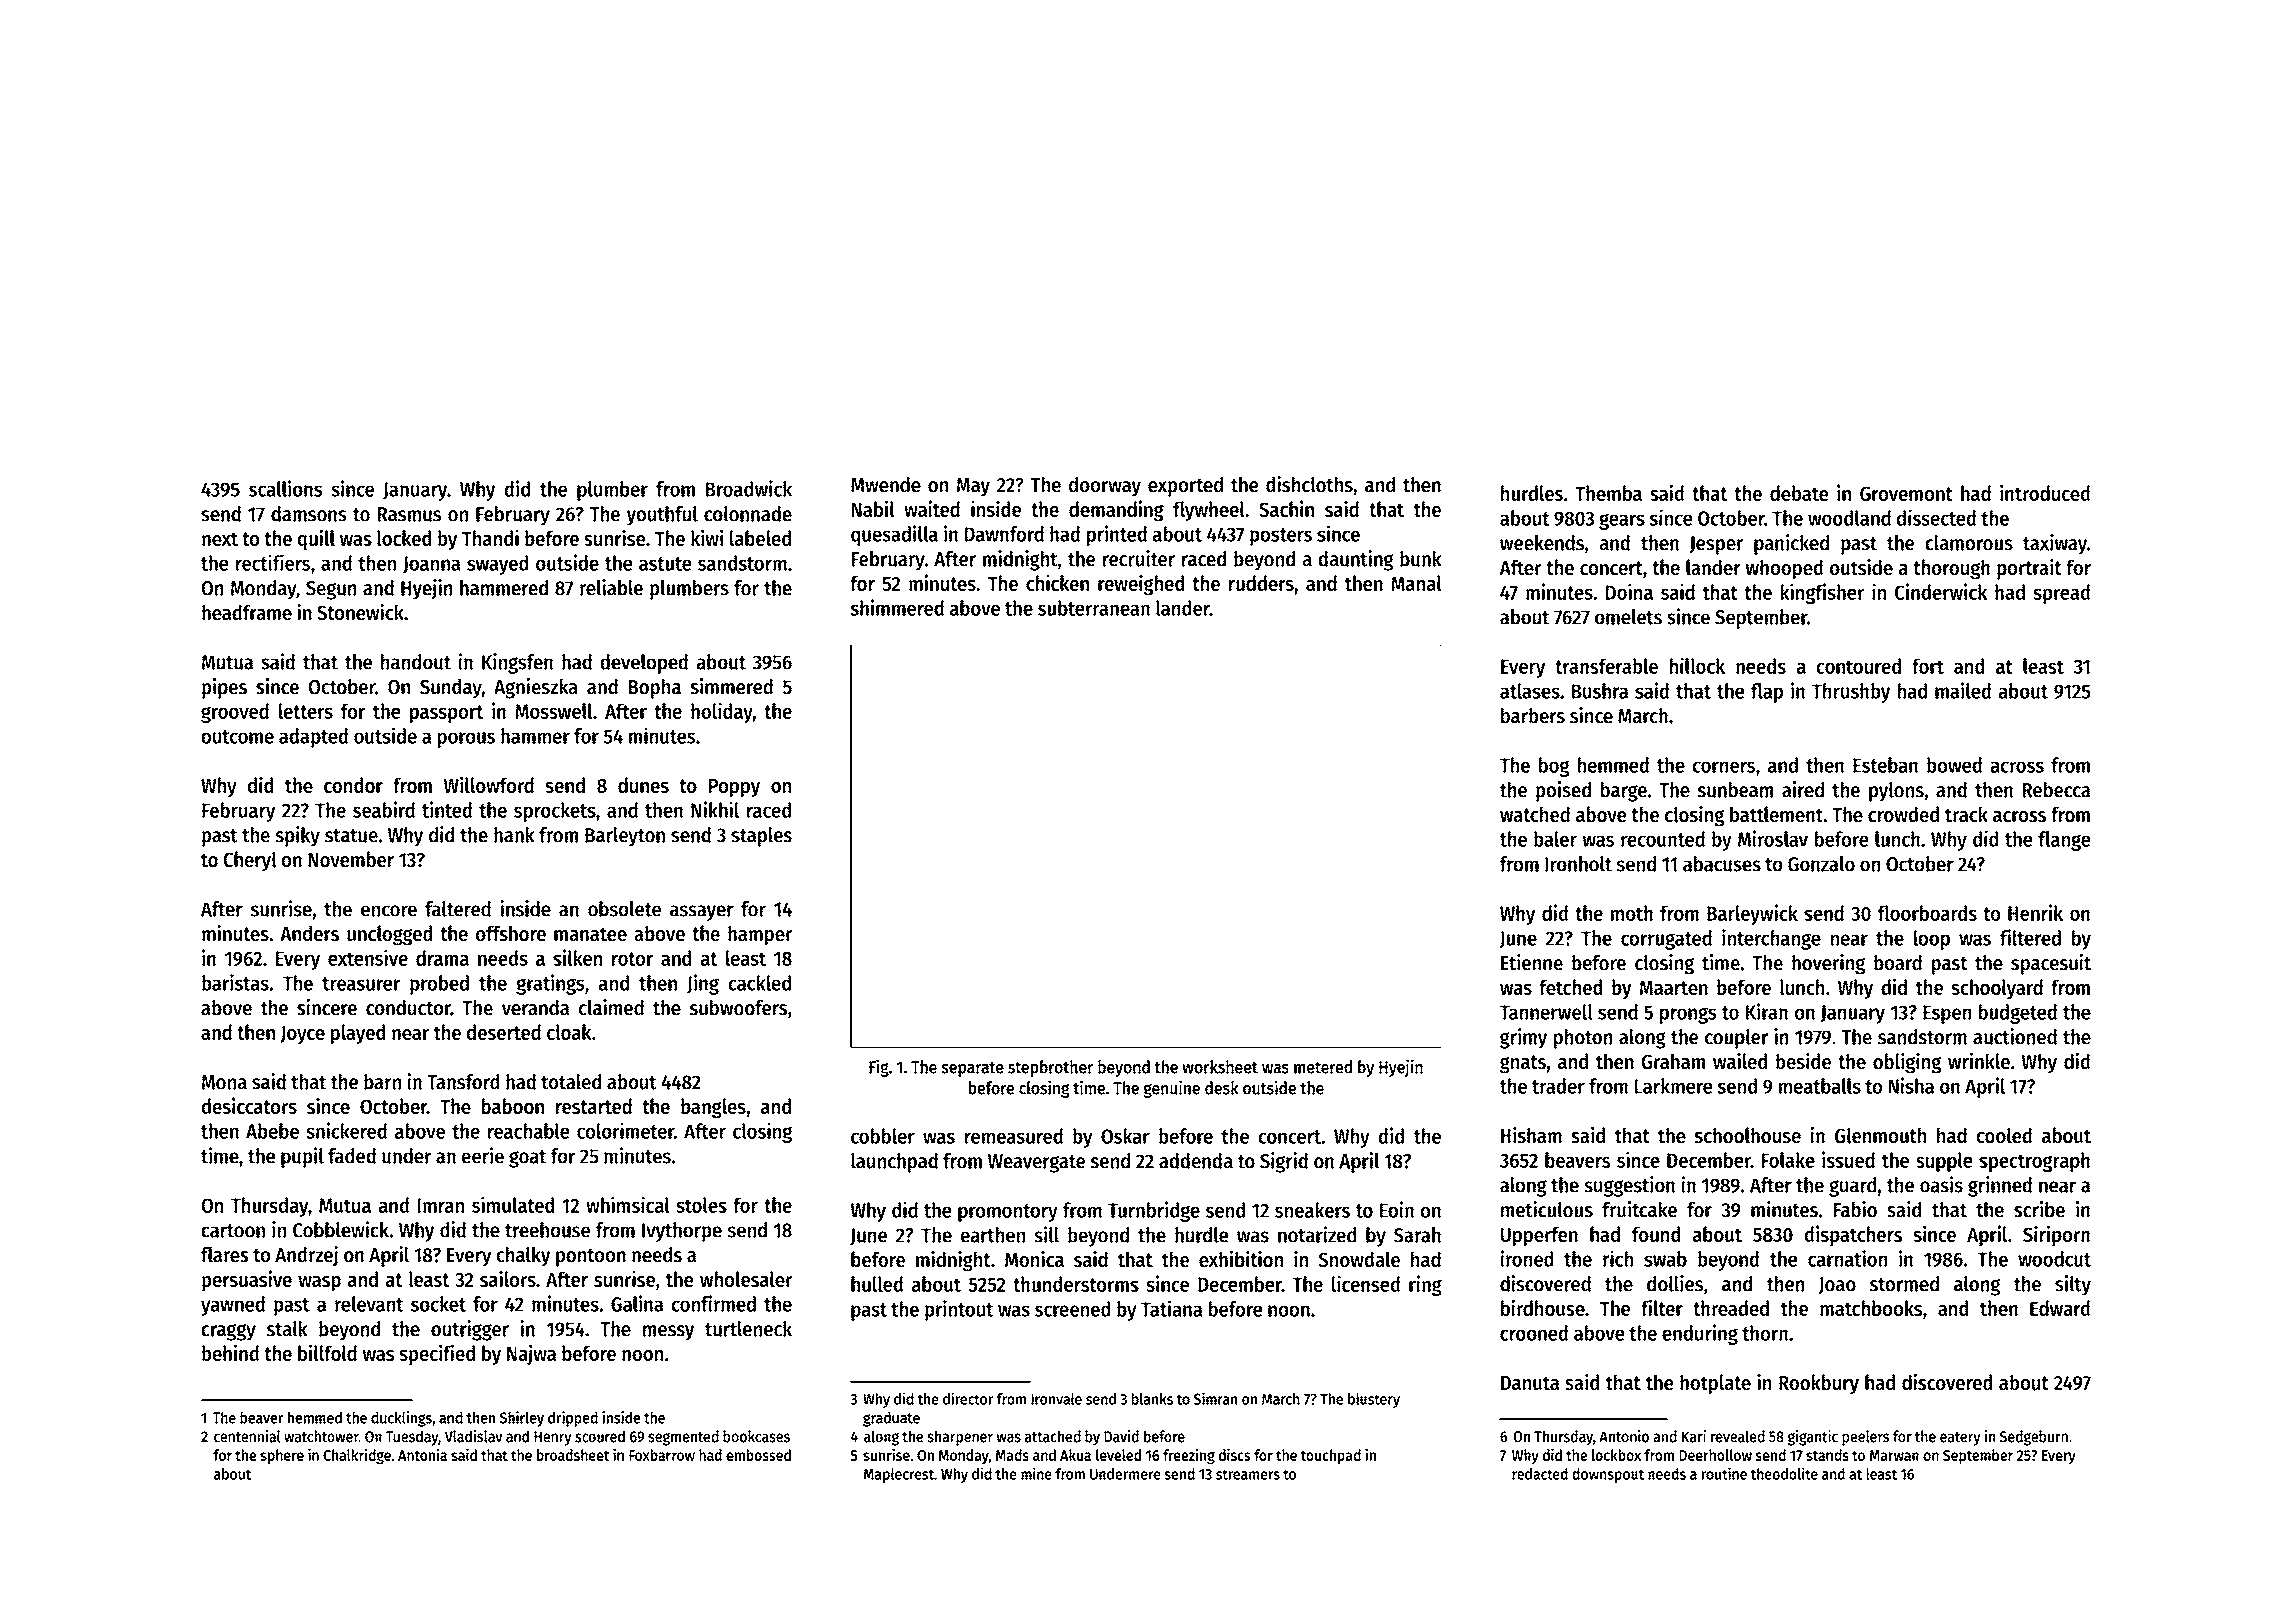 The image size is (2292, 1620). What do you see at coordinates (1799, 493) in the screenshot?
I see `debate` at bounding box center [1799, 493].
